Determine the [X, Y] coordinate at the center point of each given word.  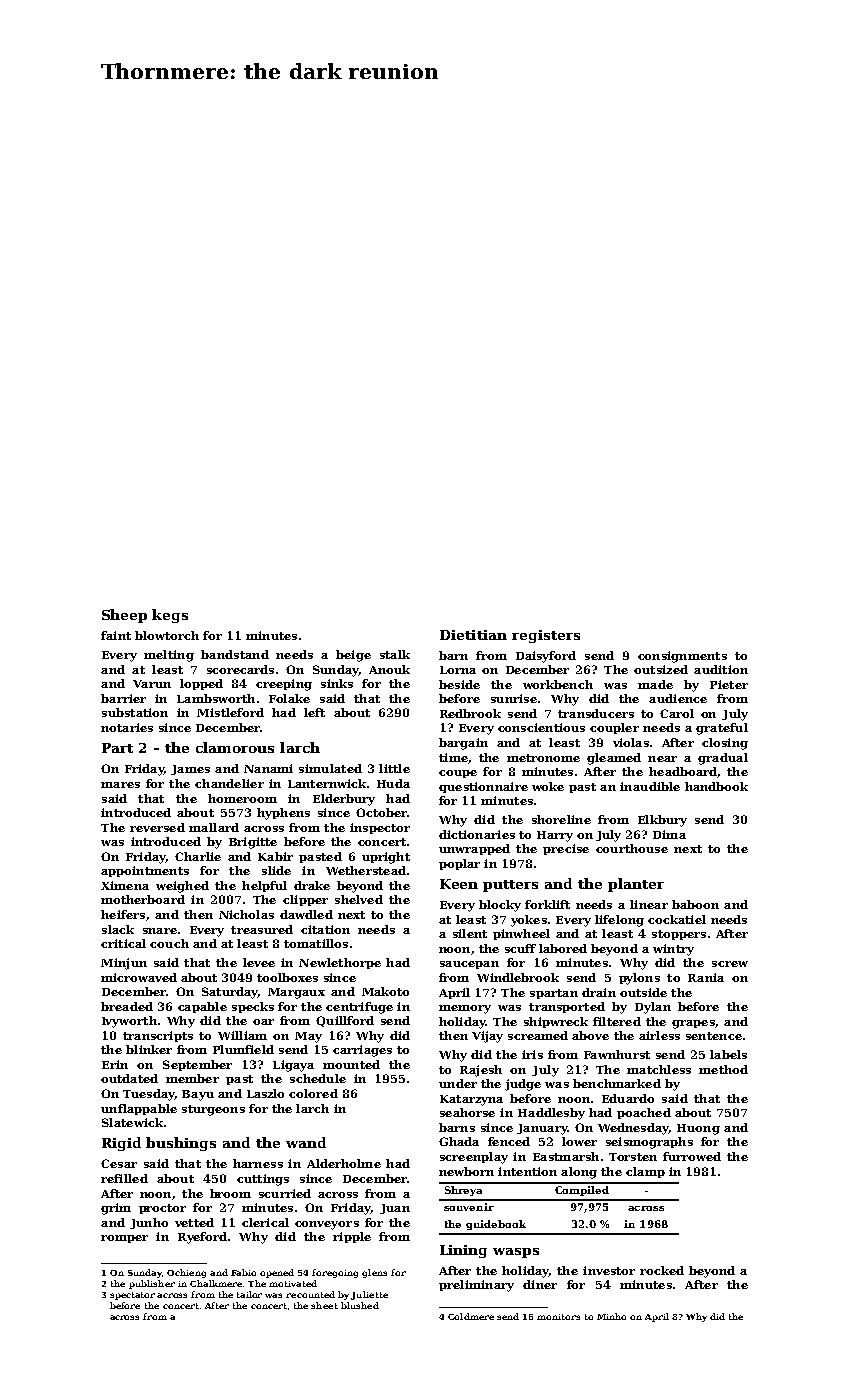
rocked [662, 1270]
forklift [547, 904]
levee [259, 962]
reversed [157, 827]
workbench [558, 684]
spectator [132, 1296]
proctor [162, 1209]
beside [459, 684]
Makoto [385, 991]
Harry [555, 836]
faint [116, 635]
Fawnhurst [617, 1054]
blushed [360, 1305]
